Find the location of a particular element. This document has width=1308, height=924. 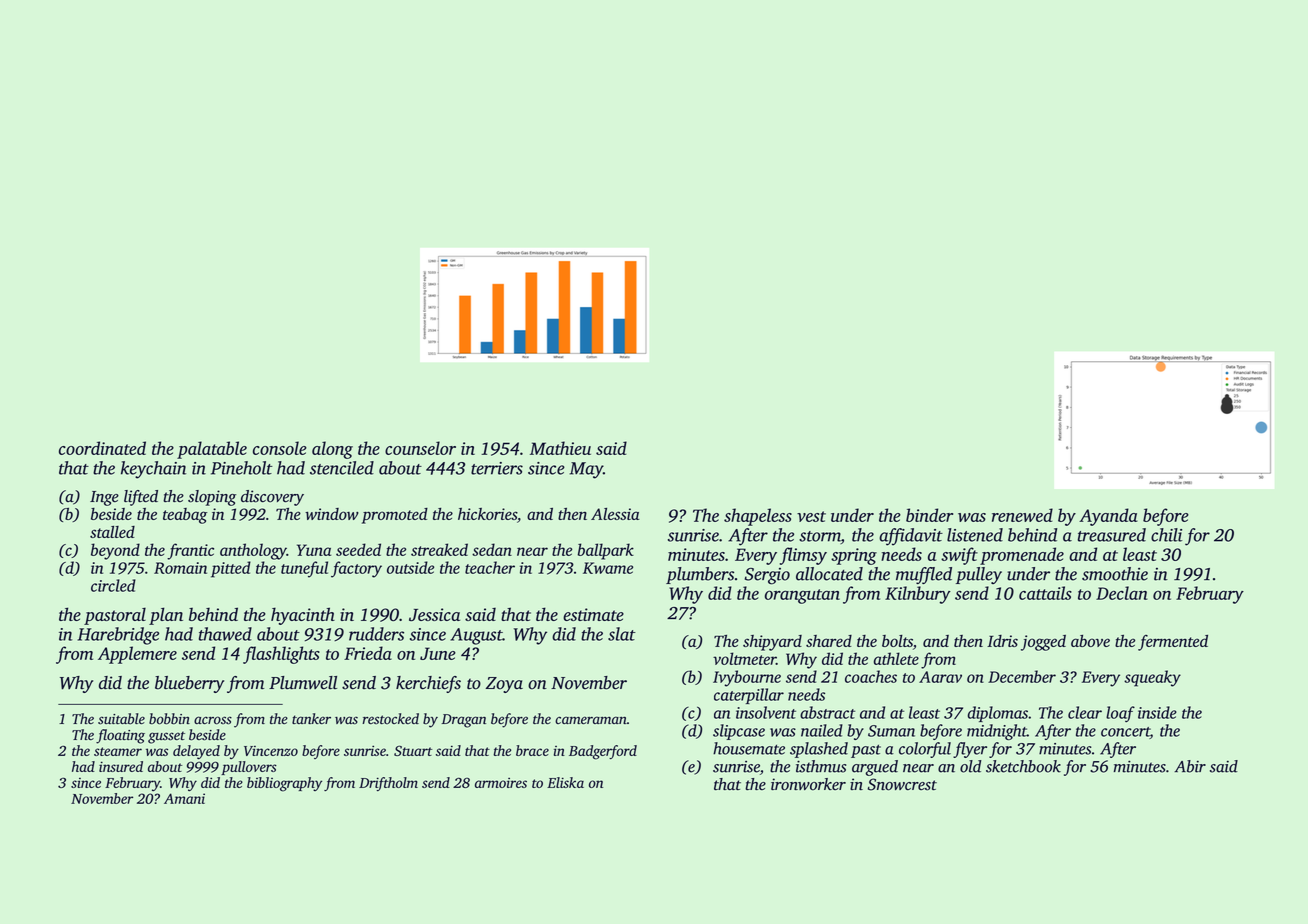

squeaky is located at coordinates (1152, 678).
